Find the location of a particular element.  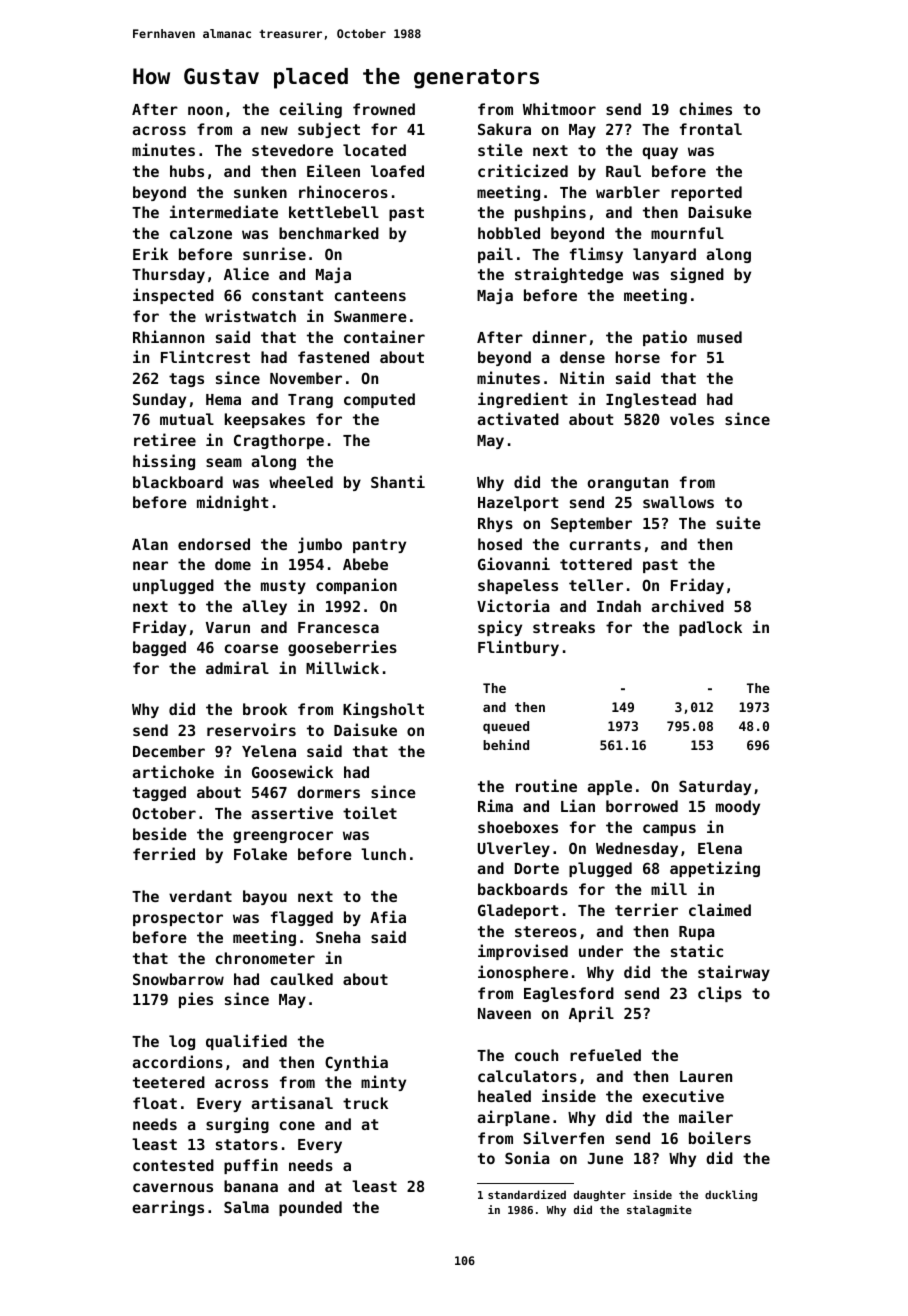

April is located at coordinates (591, 1014).
